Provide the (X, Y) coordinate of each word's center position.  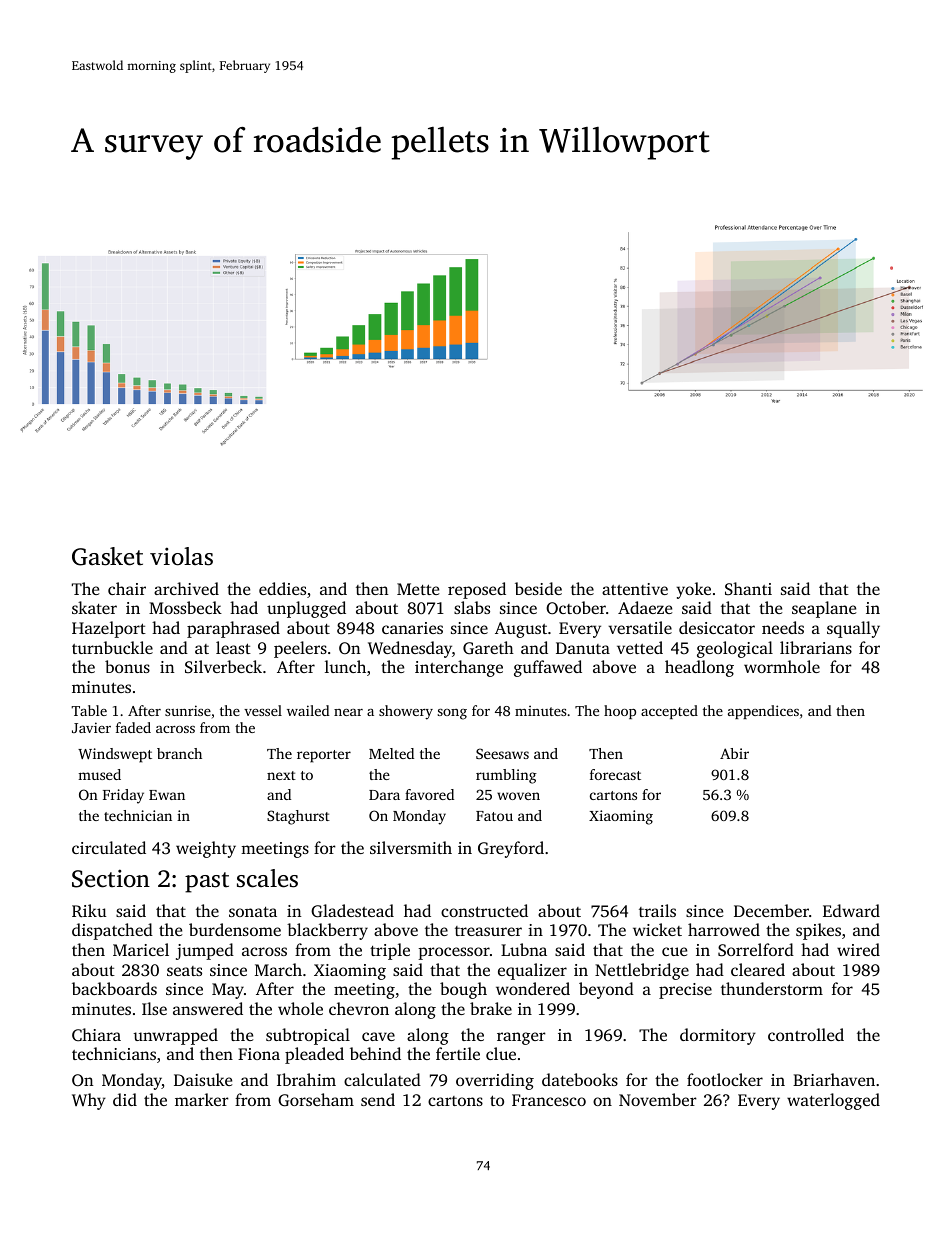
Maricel (141, 949)
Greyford (511, 849)
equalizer (532, 971)
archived (186, 588)
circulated (109, 847)
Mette (418, 589)
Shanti (748, 588)
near (348, 712)
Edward (851, 910)
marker (202, 1099)
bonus (127, 666)
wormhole (782, 666)
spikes (818, 931)
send (378, 1099)
